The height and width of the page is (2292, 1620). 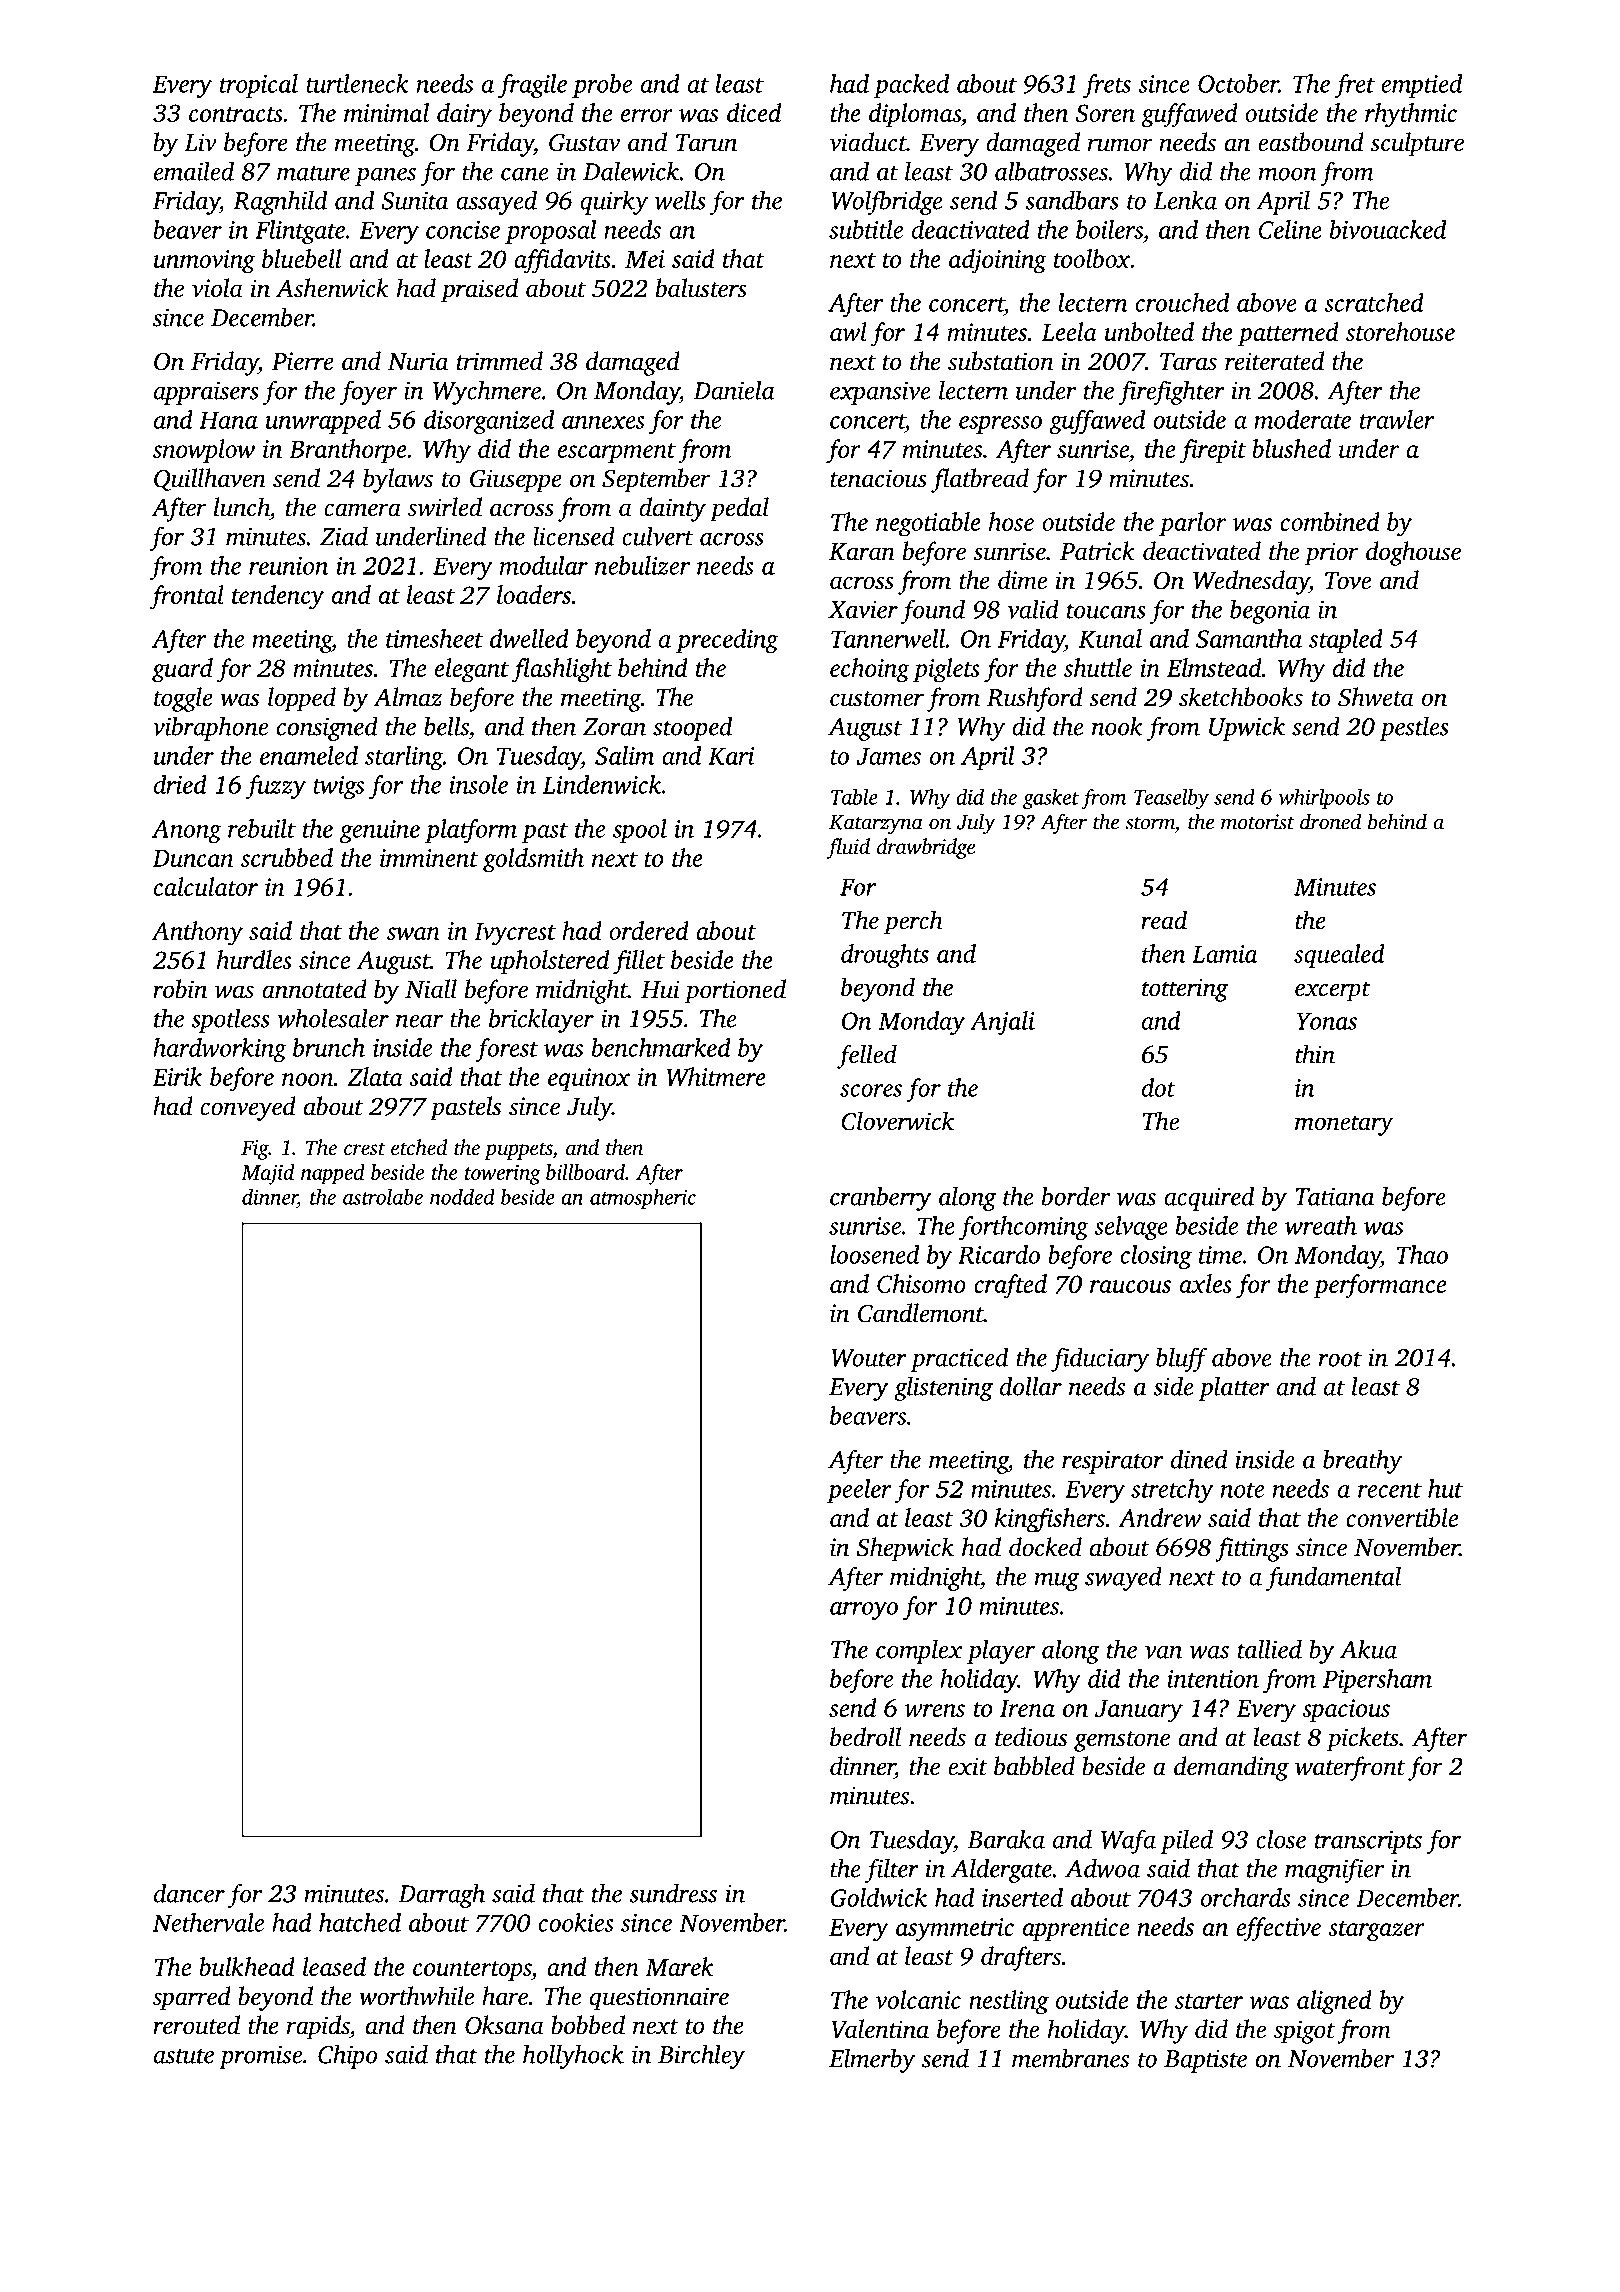 I want to click on dancer, so click(x=189, y=1893).
